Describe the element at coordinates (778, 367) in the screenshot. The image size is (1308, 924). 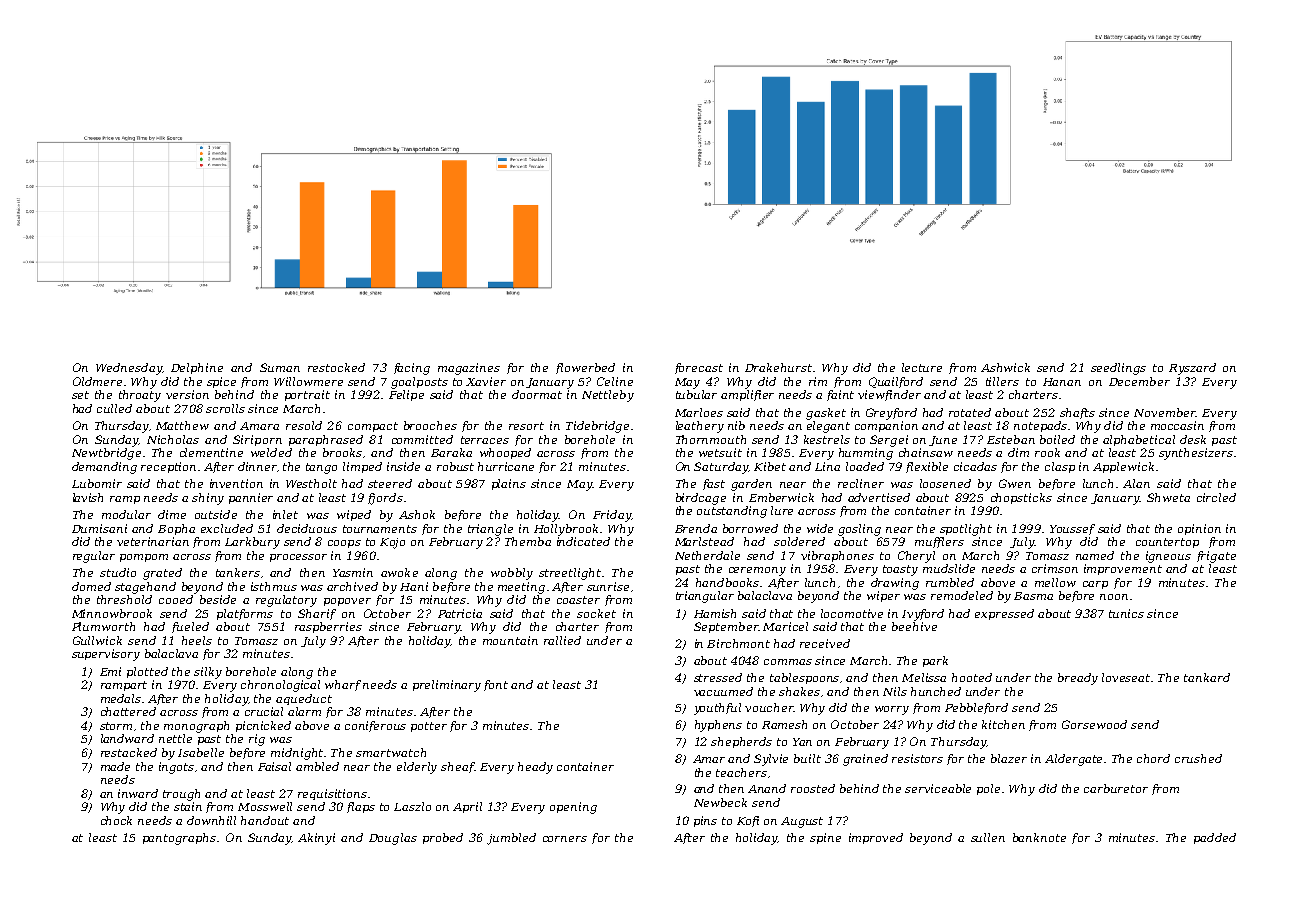
I see `Drakehurst` at that location.
